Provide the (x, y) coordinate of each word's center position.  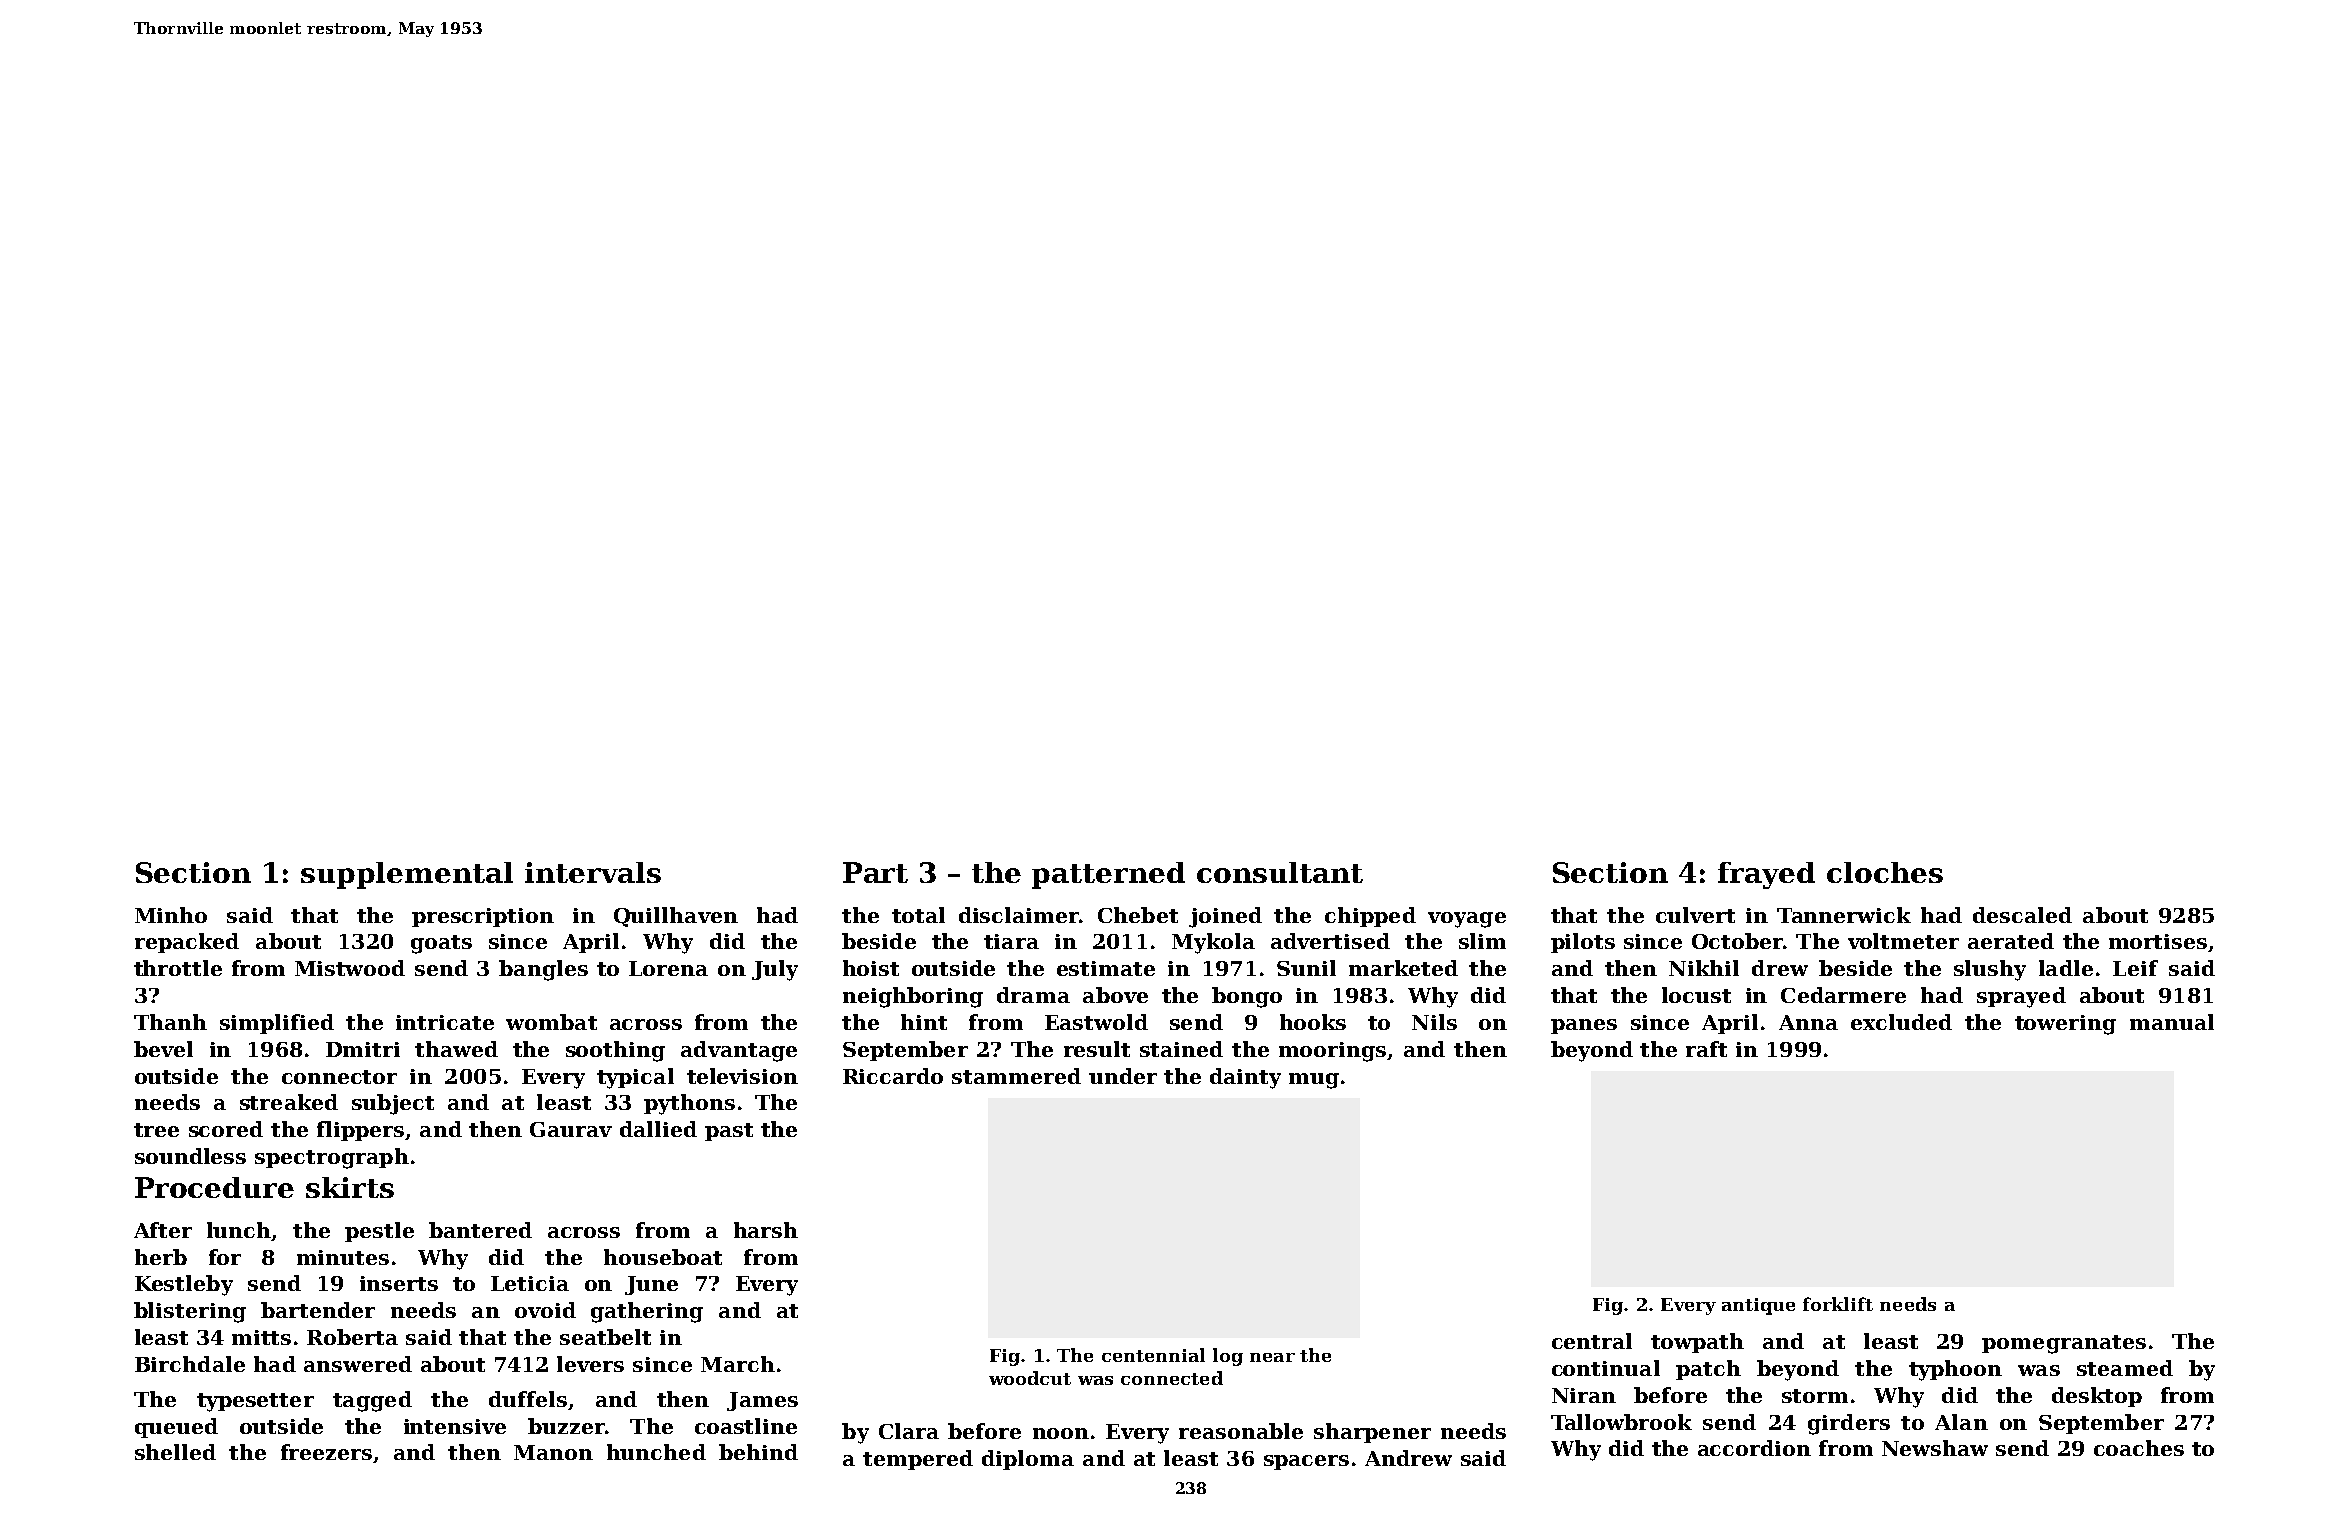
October (1737, 941)
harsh (766, 1230)
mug (1314, 1081)
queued (176, 1428)
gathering (647, 1312)
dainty (1245, 1078)
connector (339, 1077)
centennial (1153, 1355)
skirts (350, 1187)
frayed (1766, 875)
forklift (1838, 1304)
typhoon (1955, 1370)
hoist (871, 968)
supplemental (407, 875)
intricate (445, 1022)
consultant (1280, 872)
